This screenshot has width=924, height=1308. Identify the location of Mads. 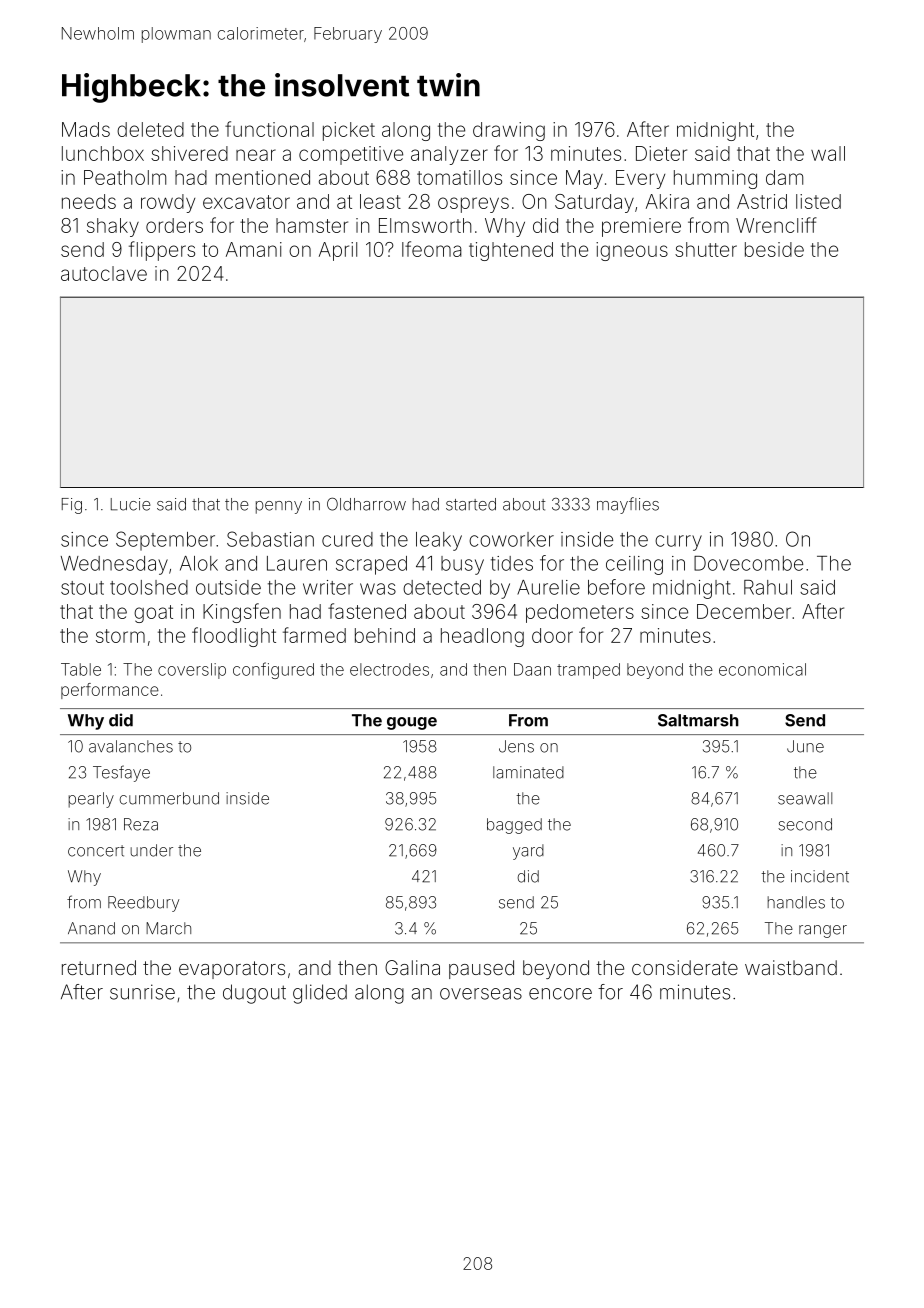
(86, 129).
